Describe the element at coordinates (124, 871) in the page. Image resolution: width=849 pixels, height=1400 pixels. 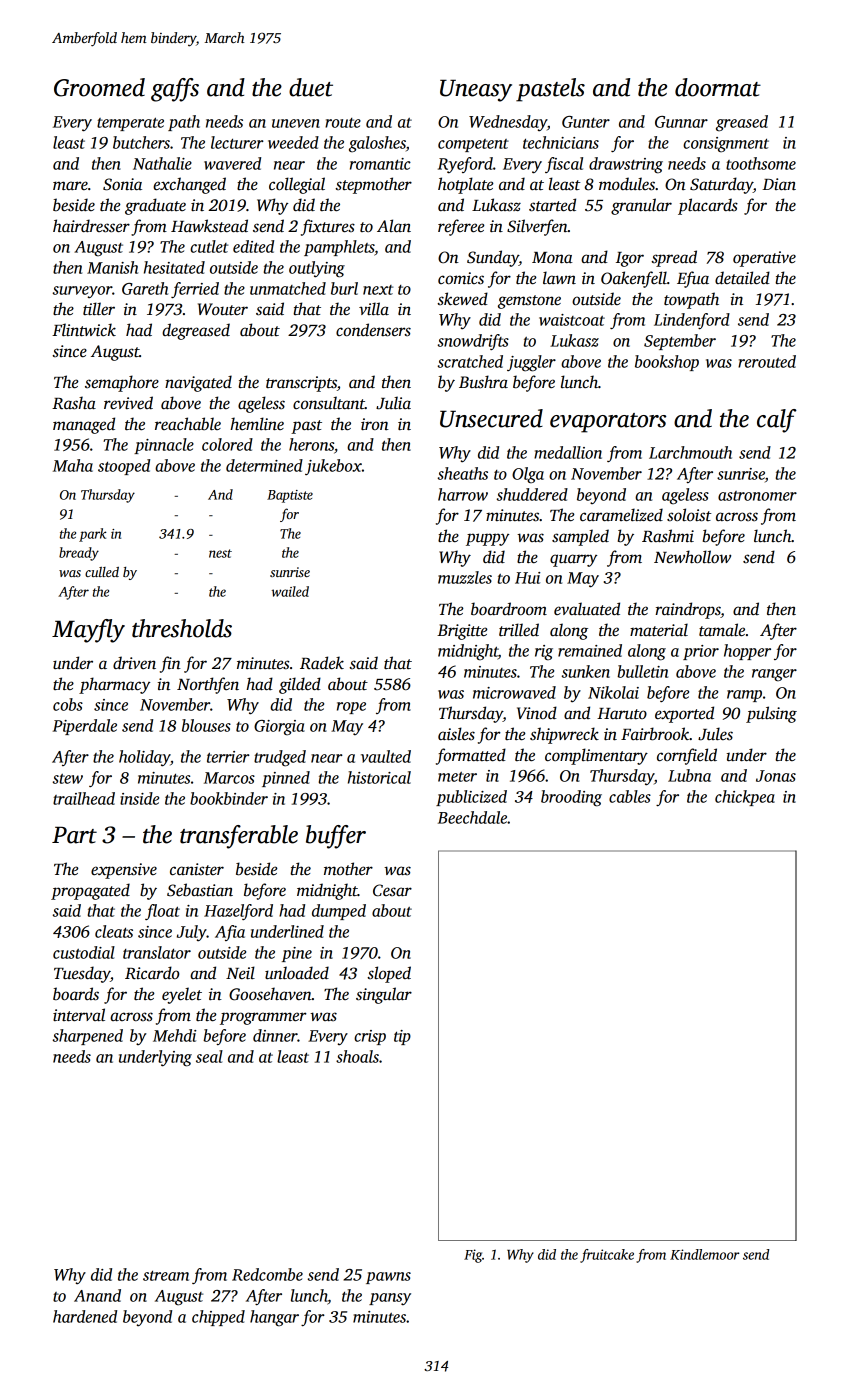
I see `expensive` at that location.
